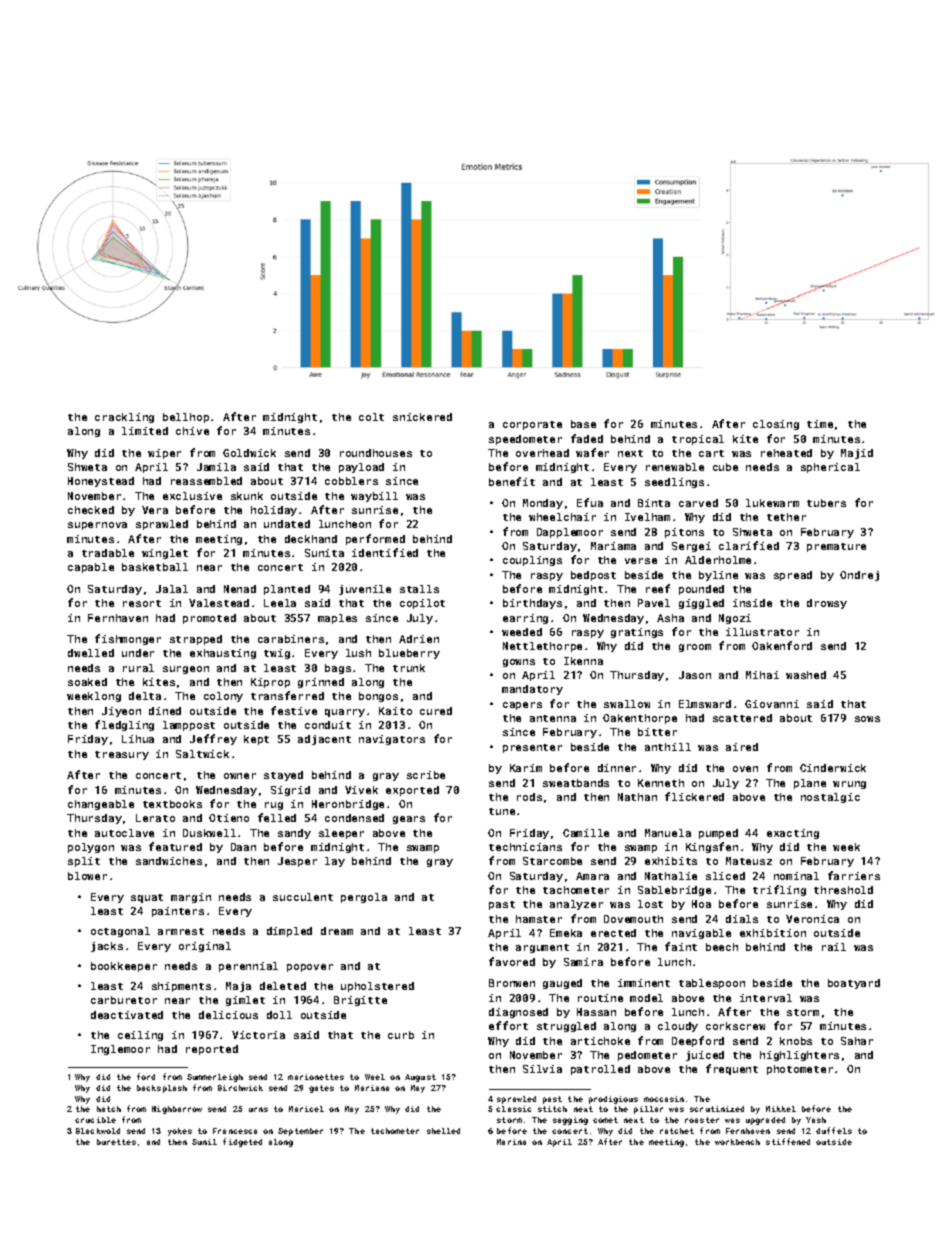  What do you see at coordinates (854, 875) in the screenshot?
I see `farriers` at bounding box center [854, 875].
